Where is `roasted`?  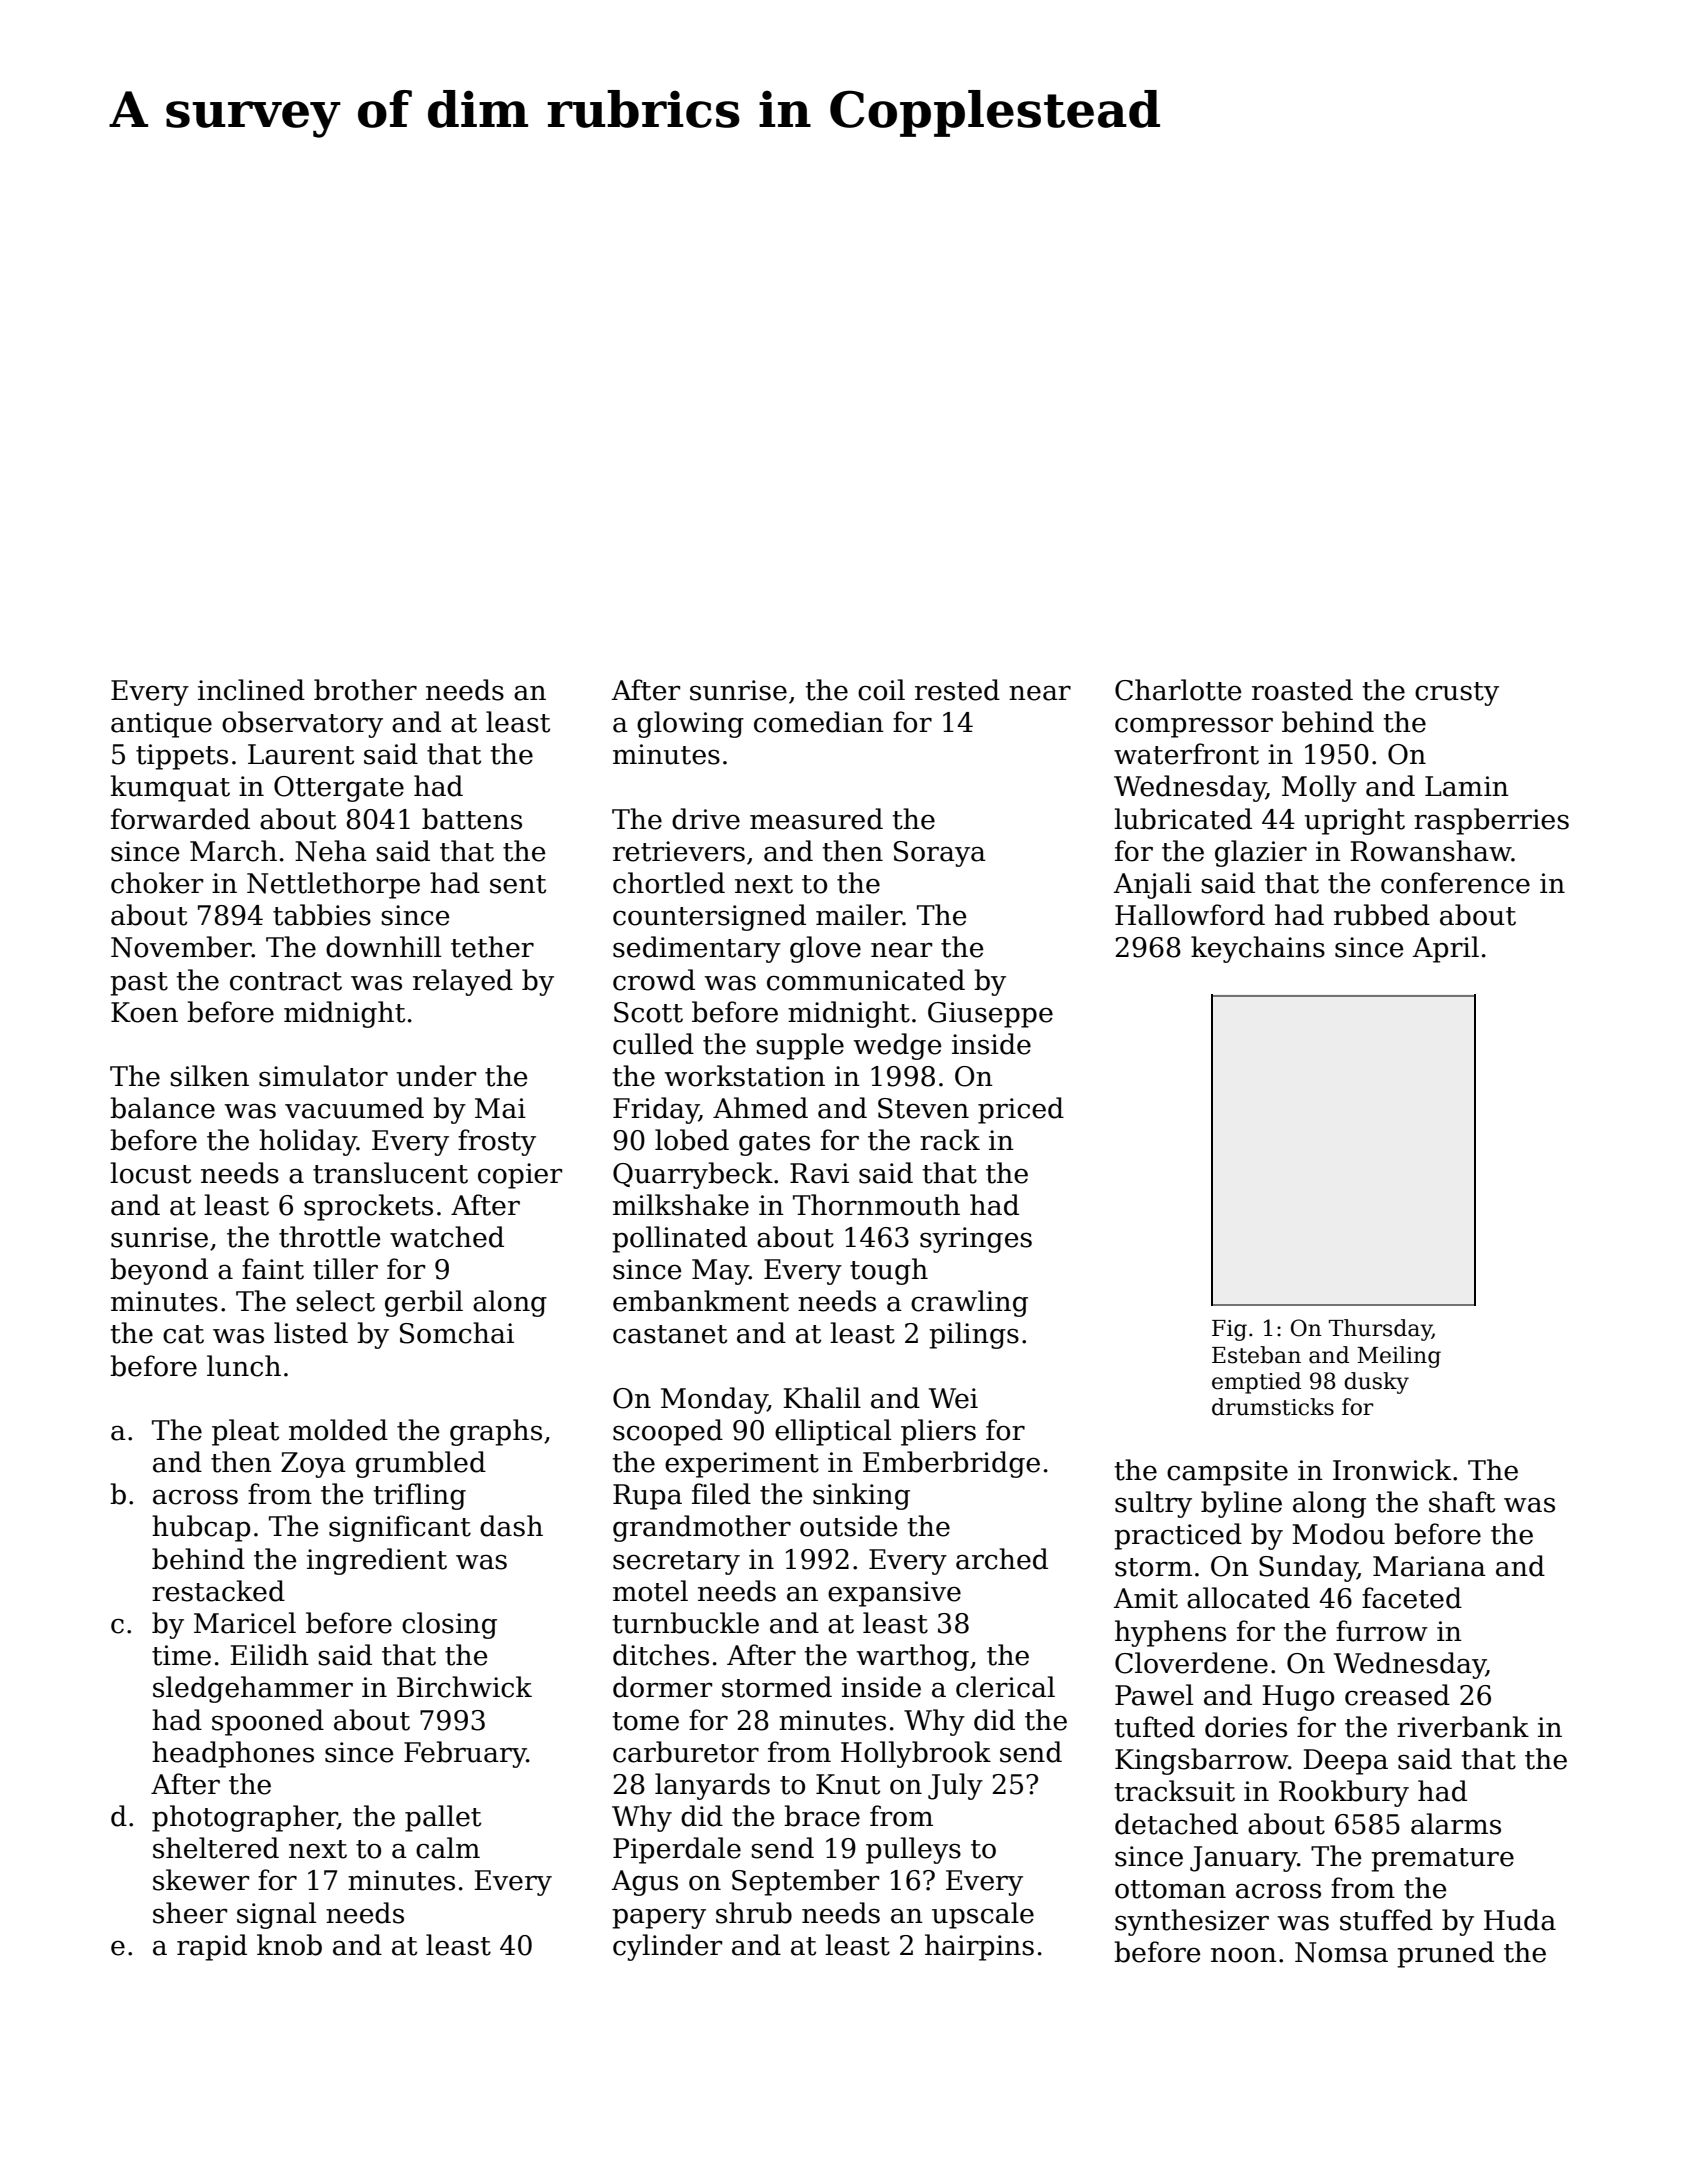
roasted is located at coordinates (1302, 690).
